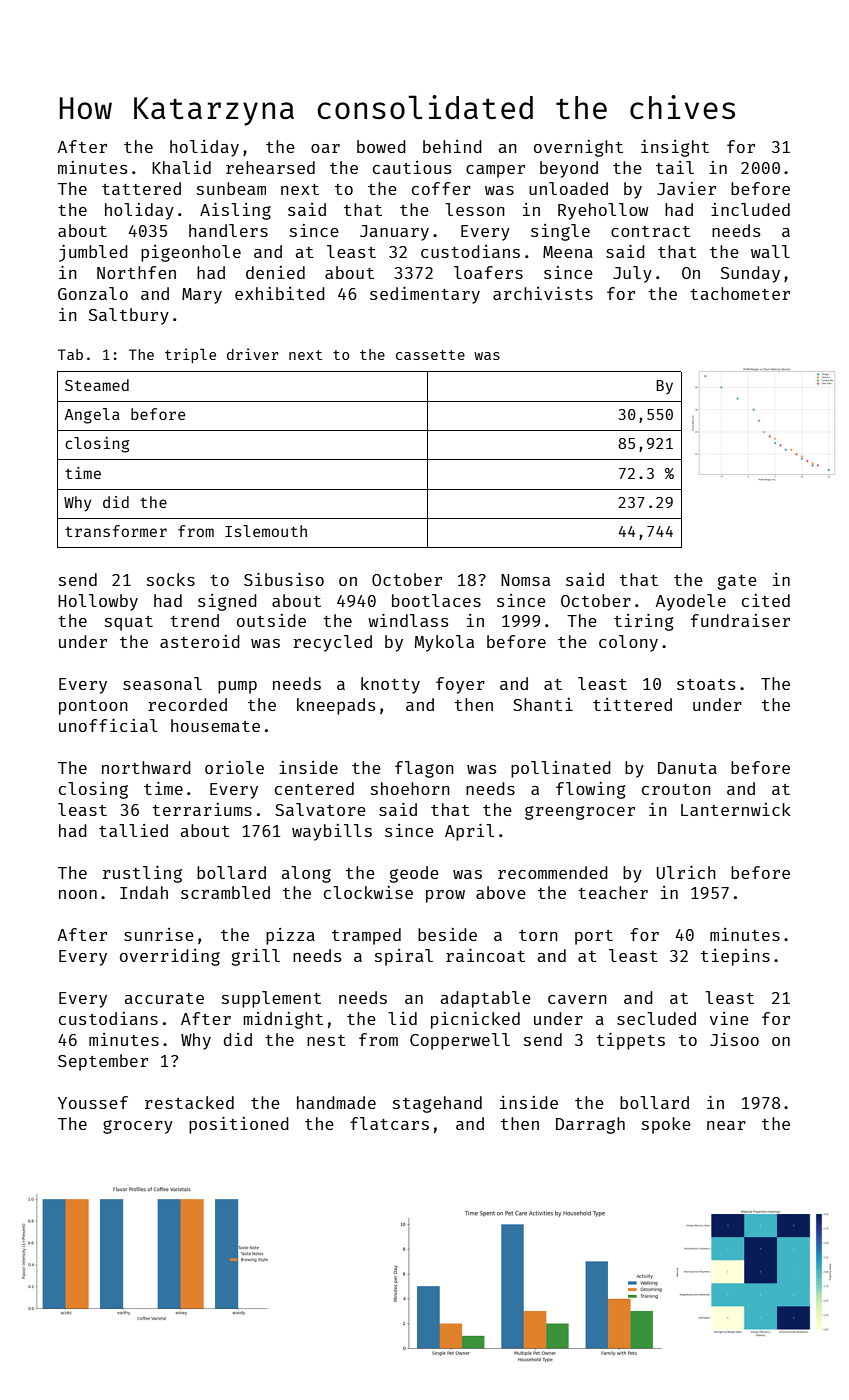 The height and width of the document is (1400, 849). What do you see at coordinates (314, 788) in the document?
I see `centered` at bounding box center [314, 788].
